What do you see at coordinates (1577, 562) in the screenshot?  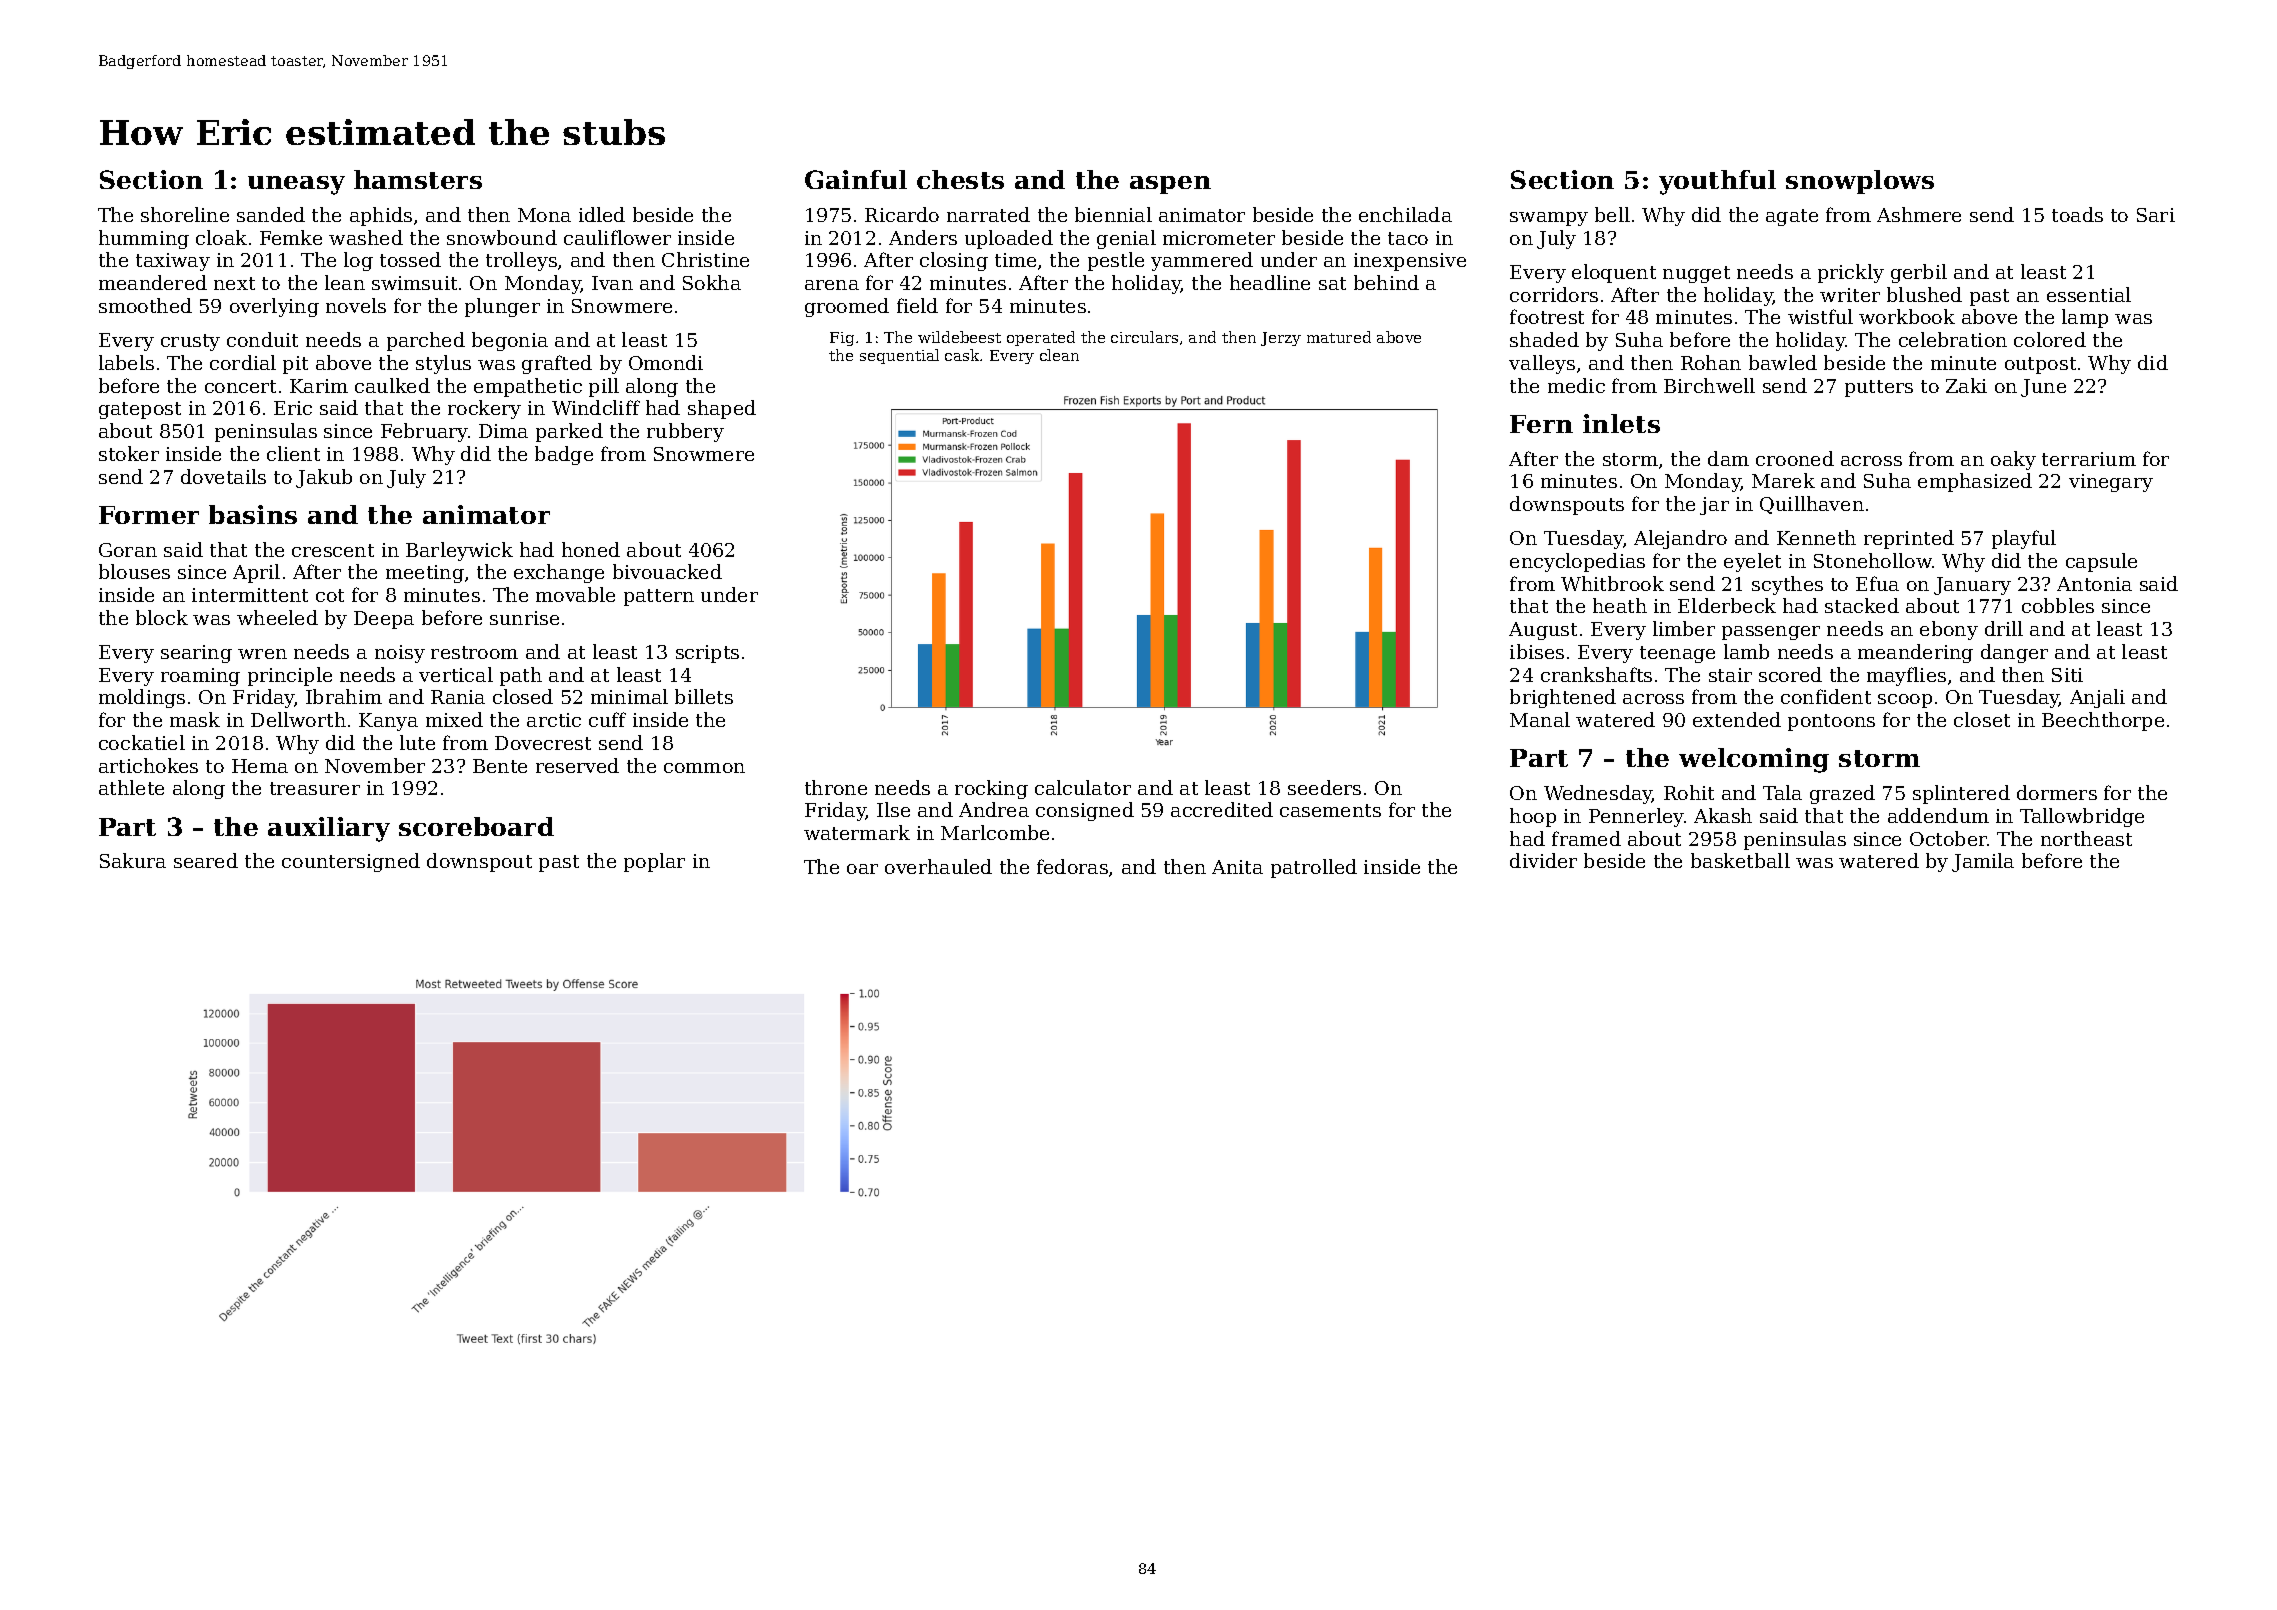 I see `encyclopedias` at bounding box center [1577, 562].
